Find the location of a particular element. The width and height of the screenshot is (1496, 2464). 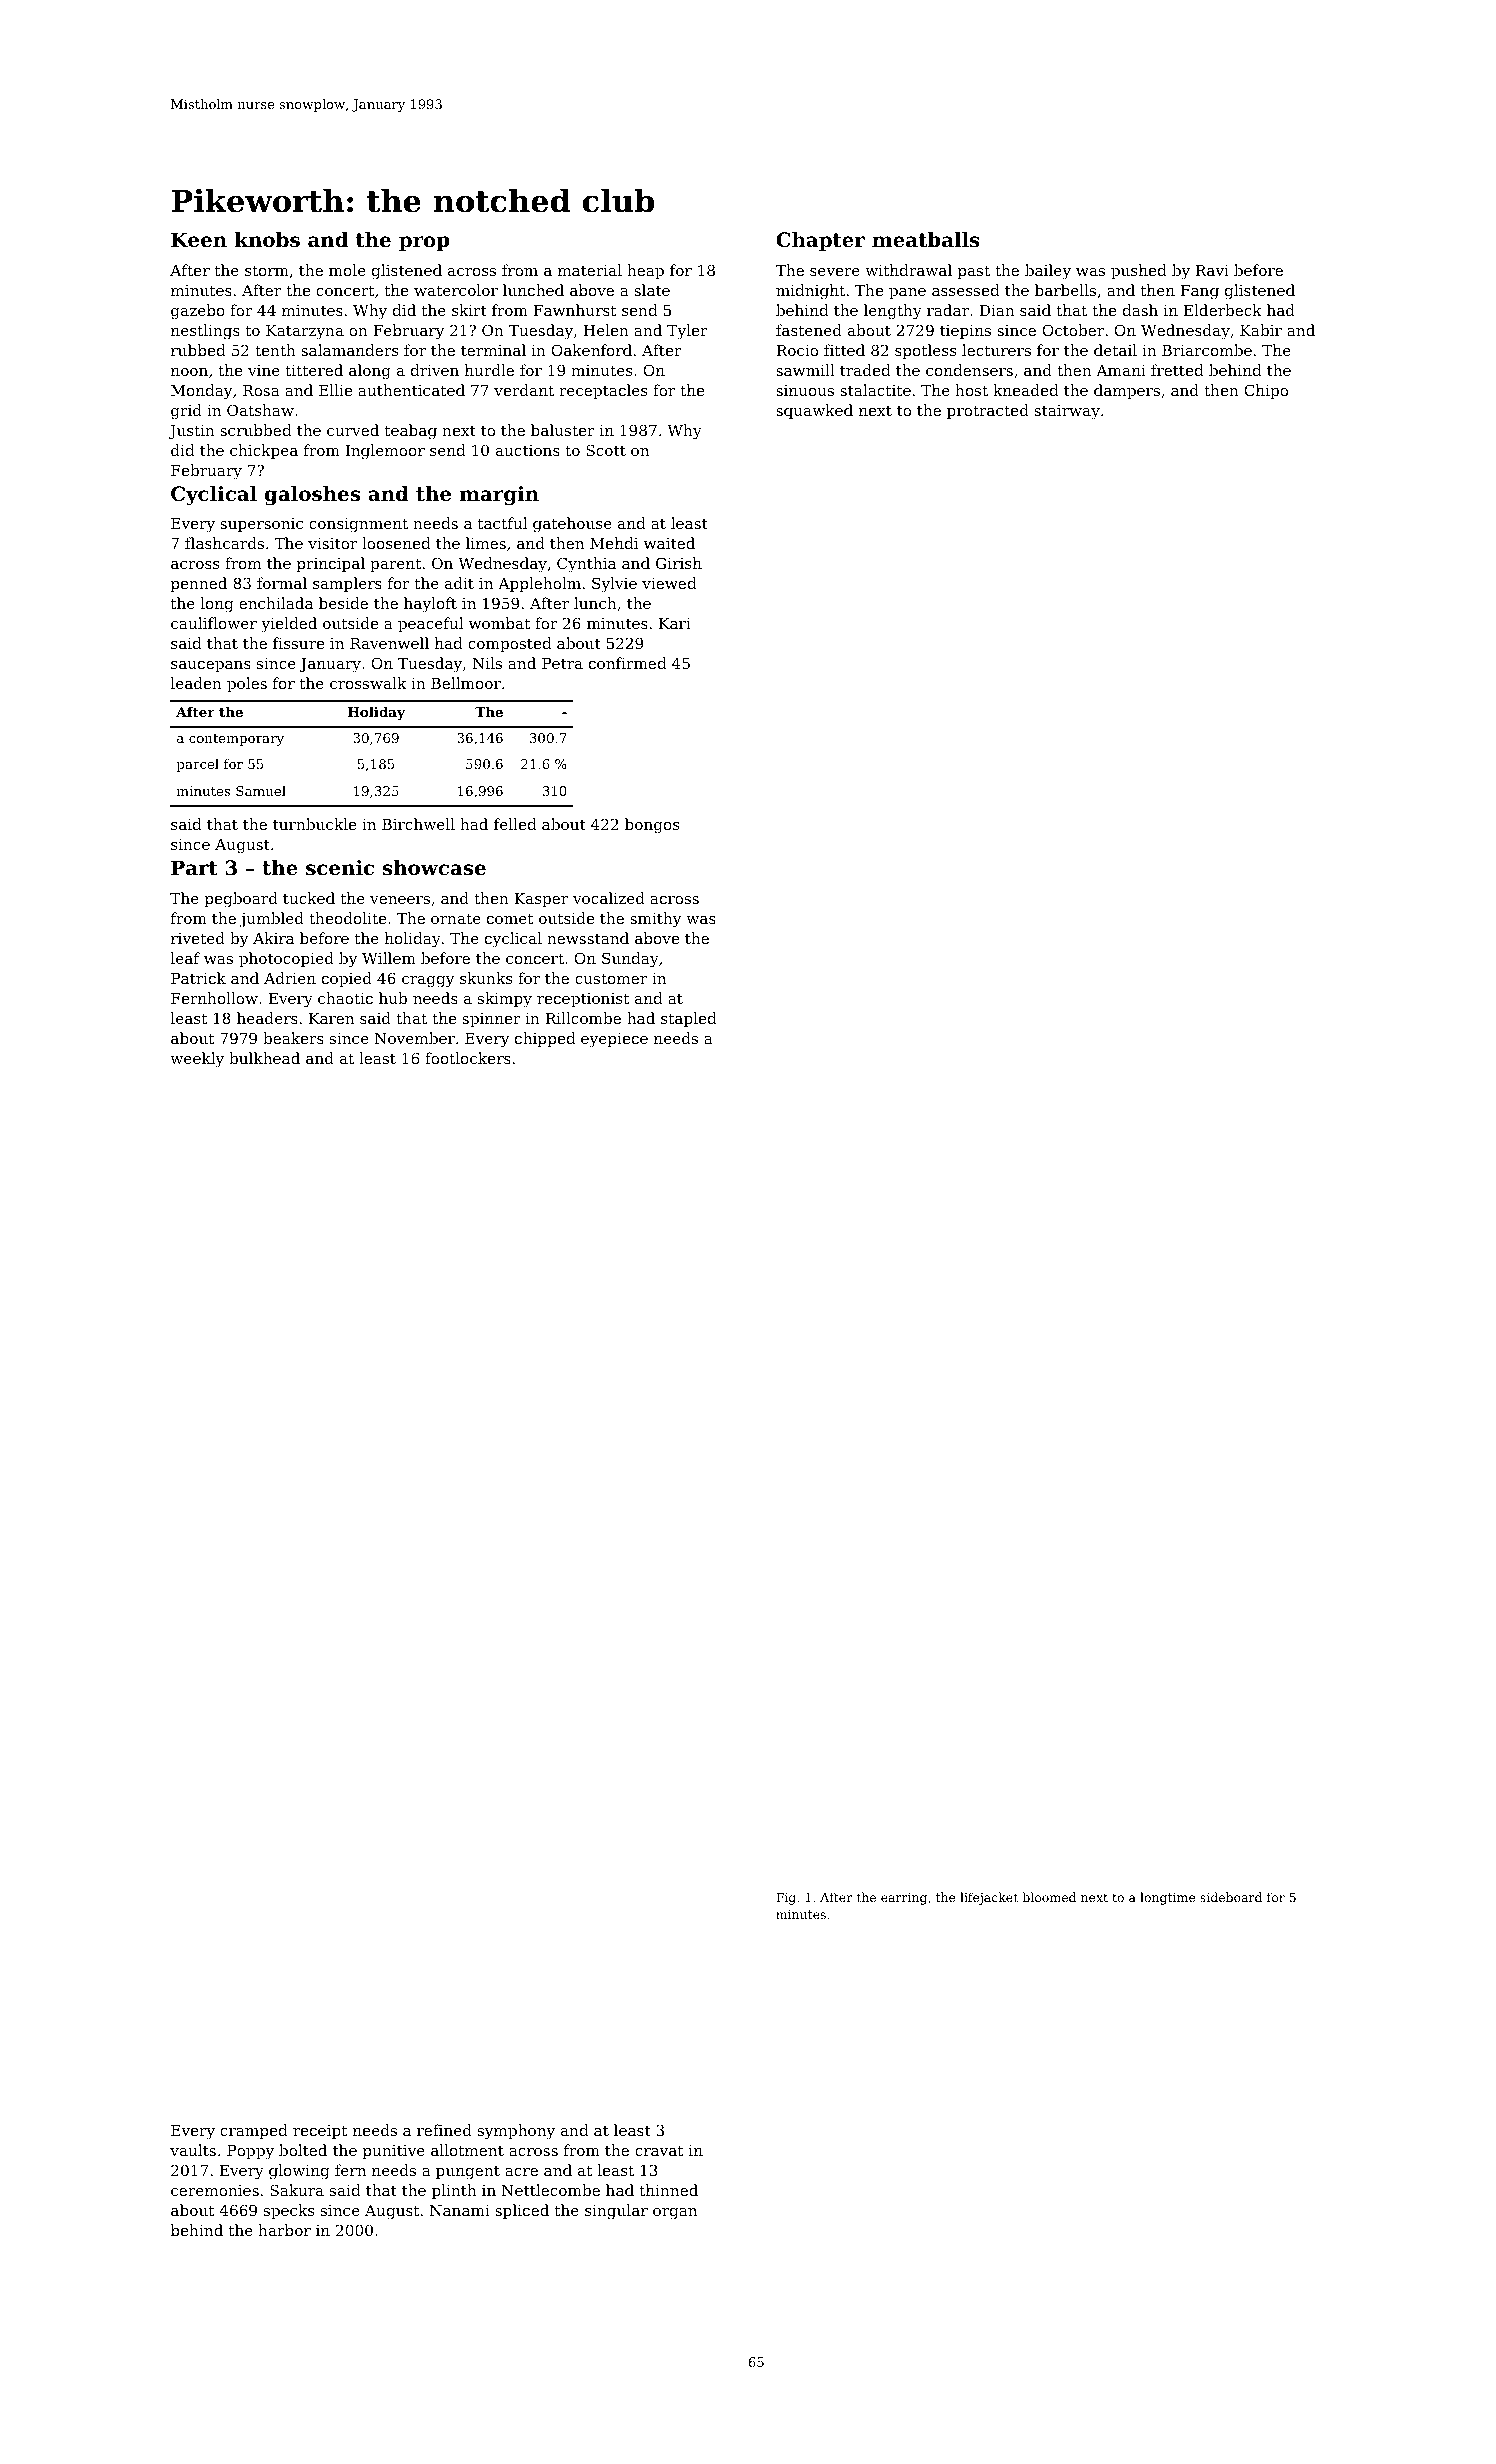

chipped is located at coordinates (545, 1039).
